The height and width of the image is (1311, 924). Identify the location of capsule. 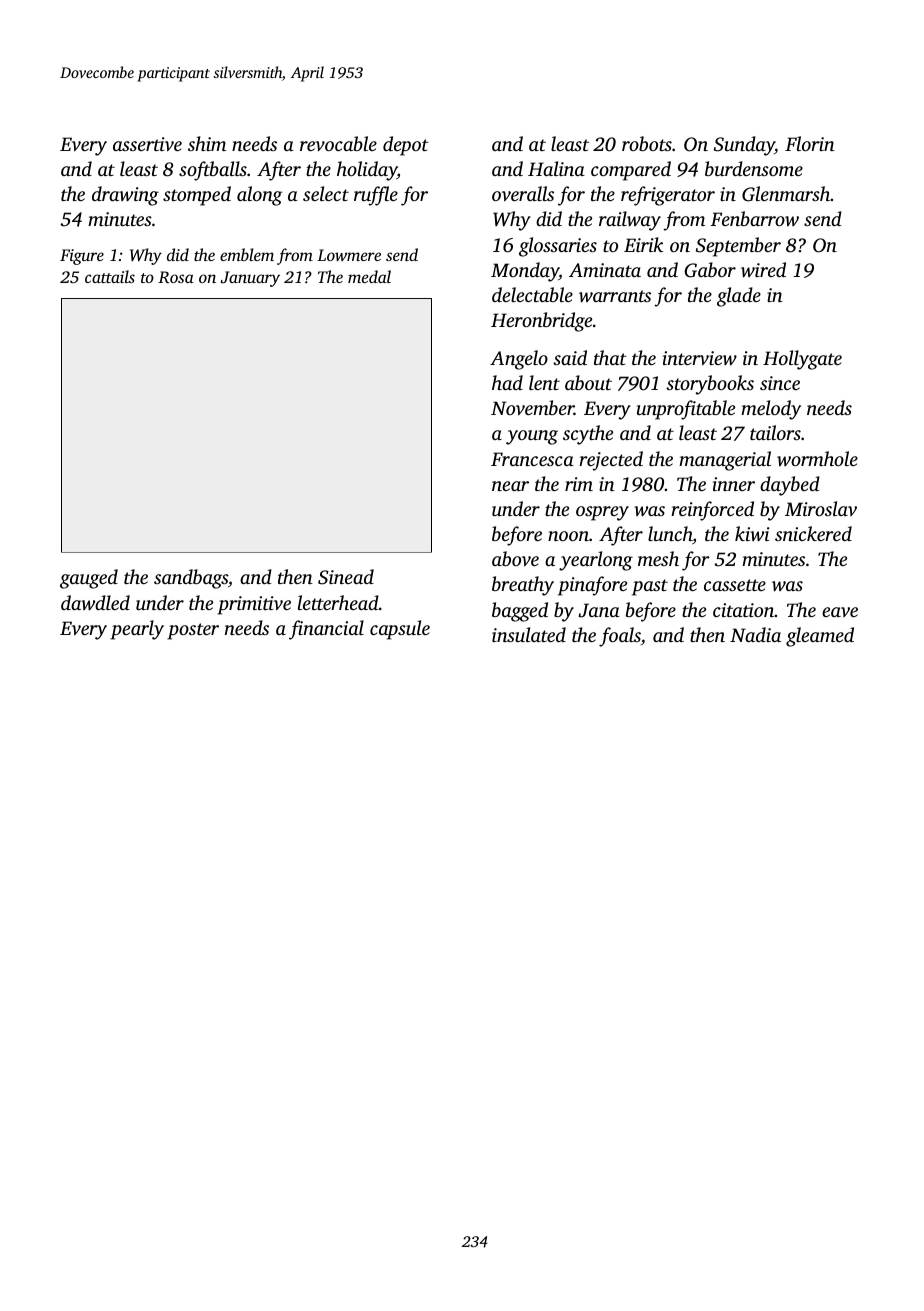
(400, 630).
